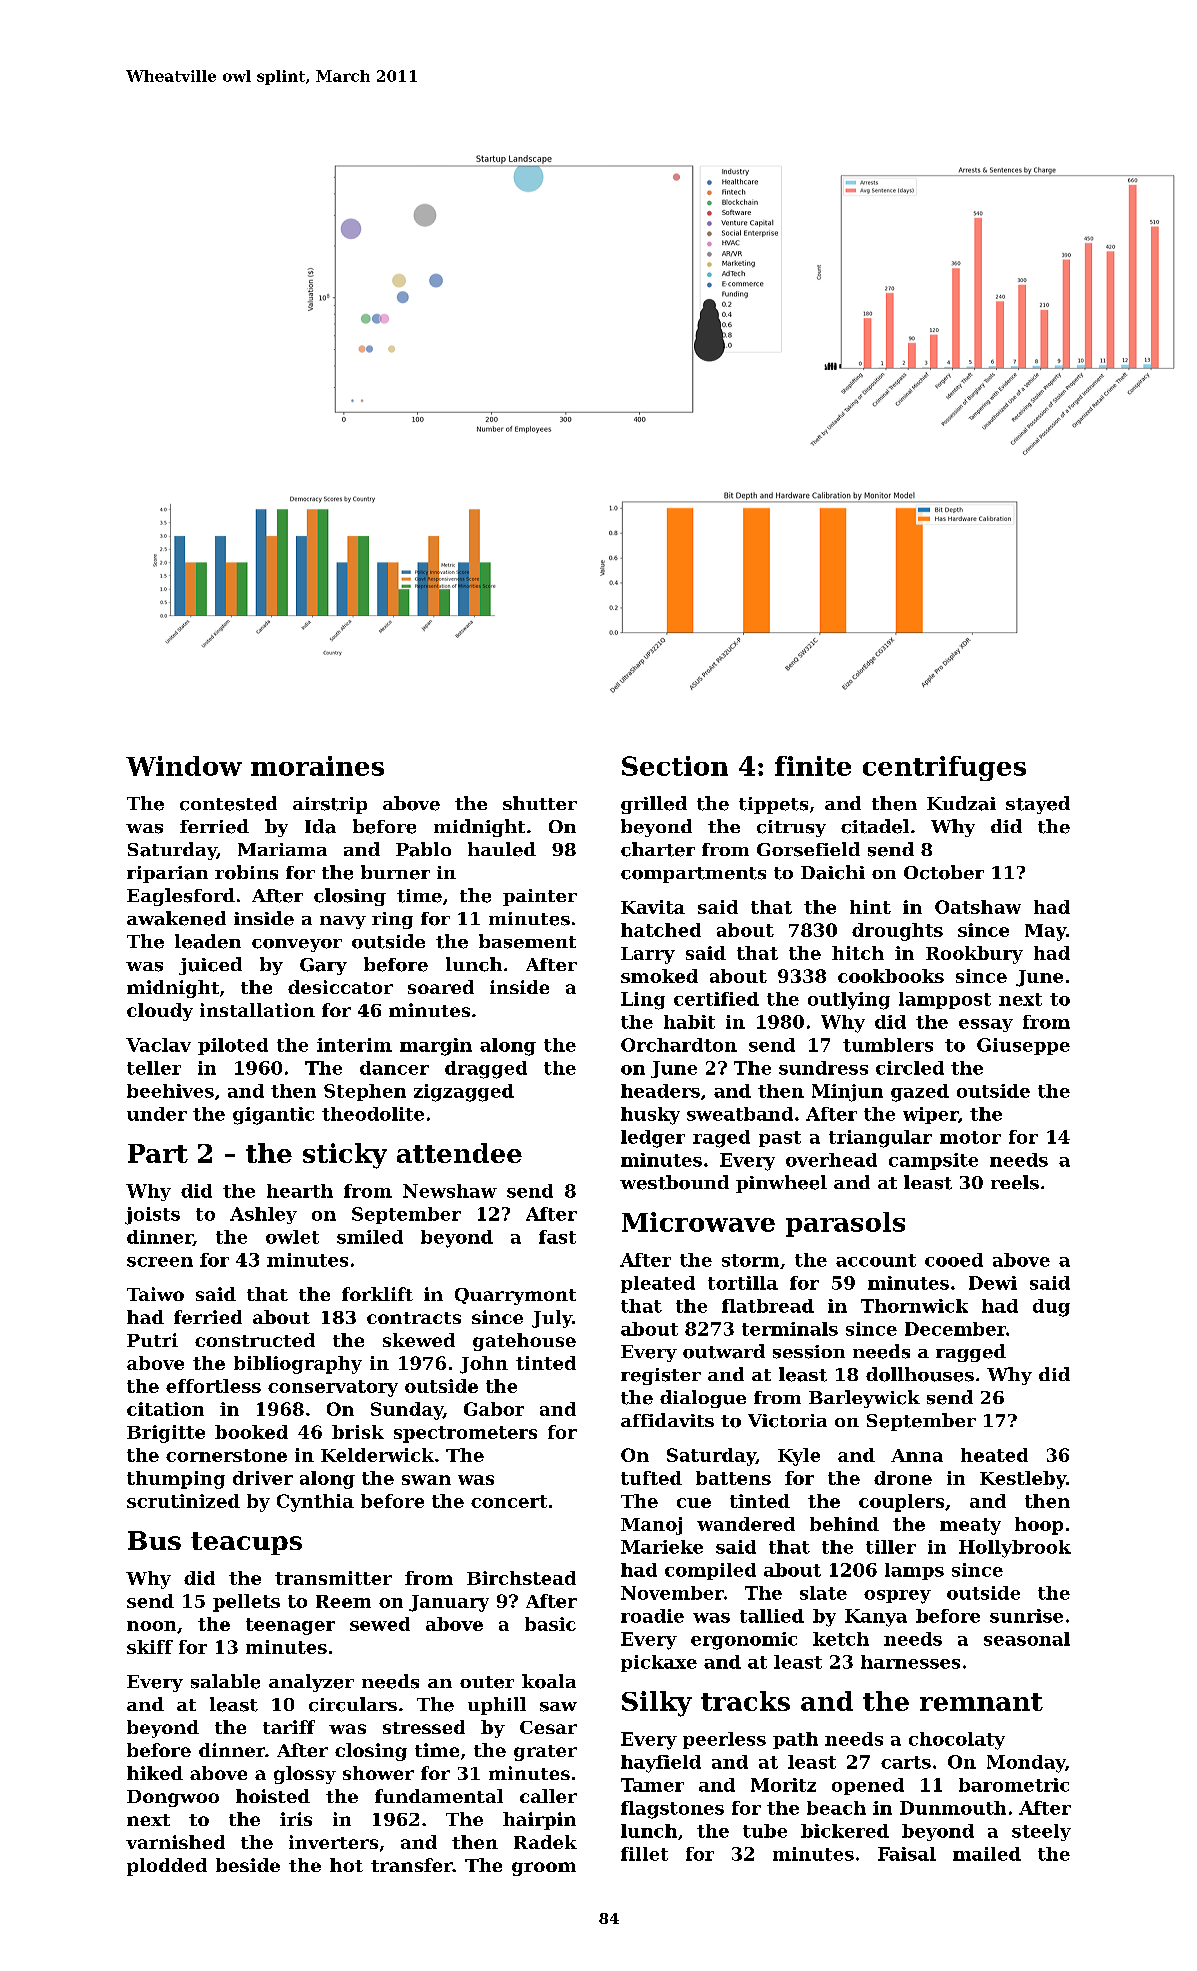 The width and height of the image is (1197, 1971). What do you see at coordinates (298, 1365) in the image?
I see `bibliography` at bounding box center [298, 1365].
